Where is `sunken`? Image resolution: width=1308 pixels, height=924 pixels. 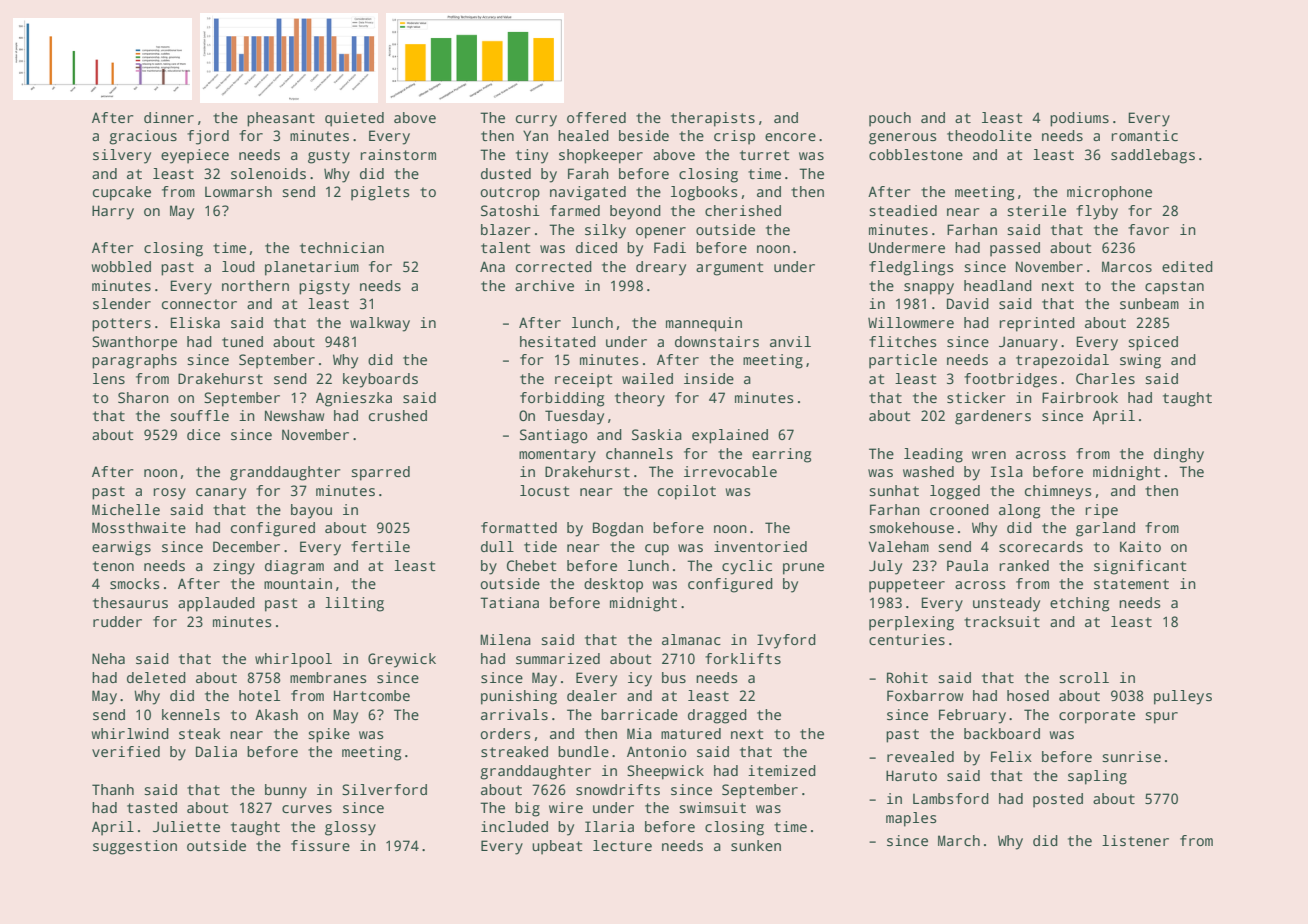 sunken is located at coordinates (756, 845).
